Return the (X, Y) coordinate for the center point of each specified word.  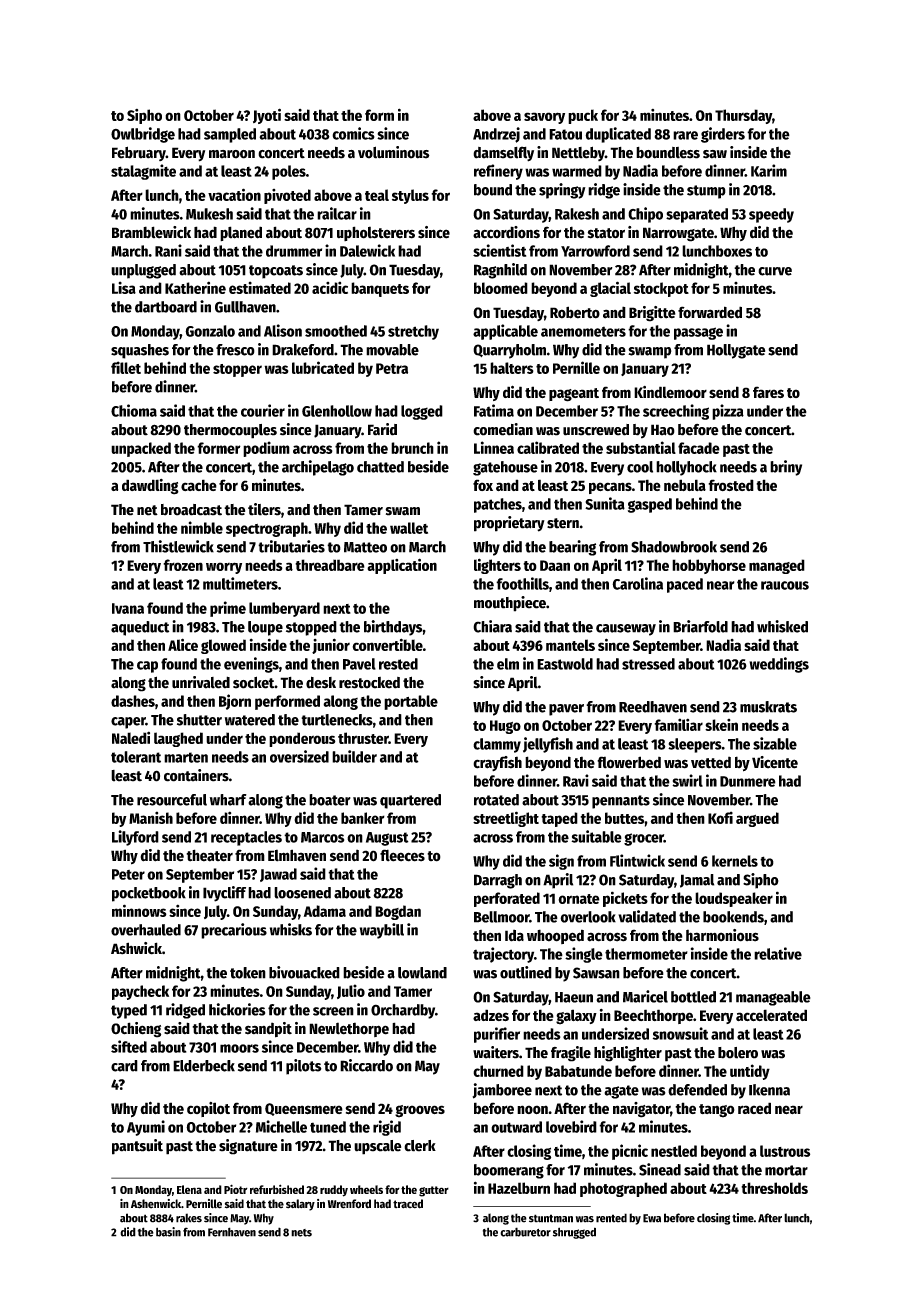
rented (611, 1218)
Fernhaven (232, 1232)
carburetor (525, 1232)
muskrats (768, 707)
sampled (230, 135)
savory (544, 118)
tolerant (136, 757)
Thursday (743, 116)
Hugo (505, 727)
